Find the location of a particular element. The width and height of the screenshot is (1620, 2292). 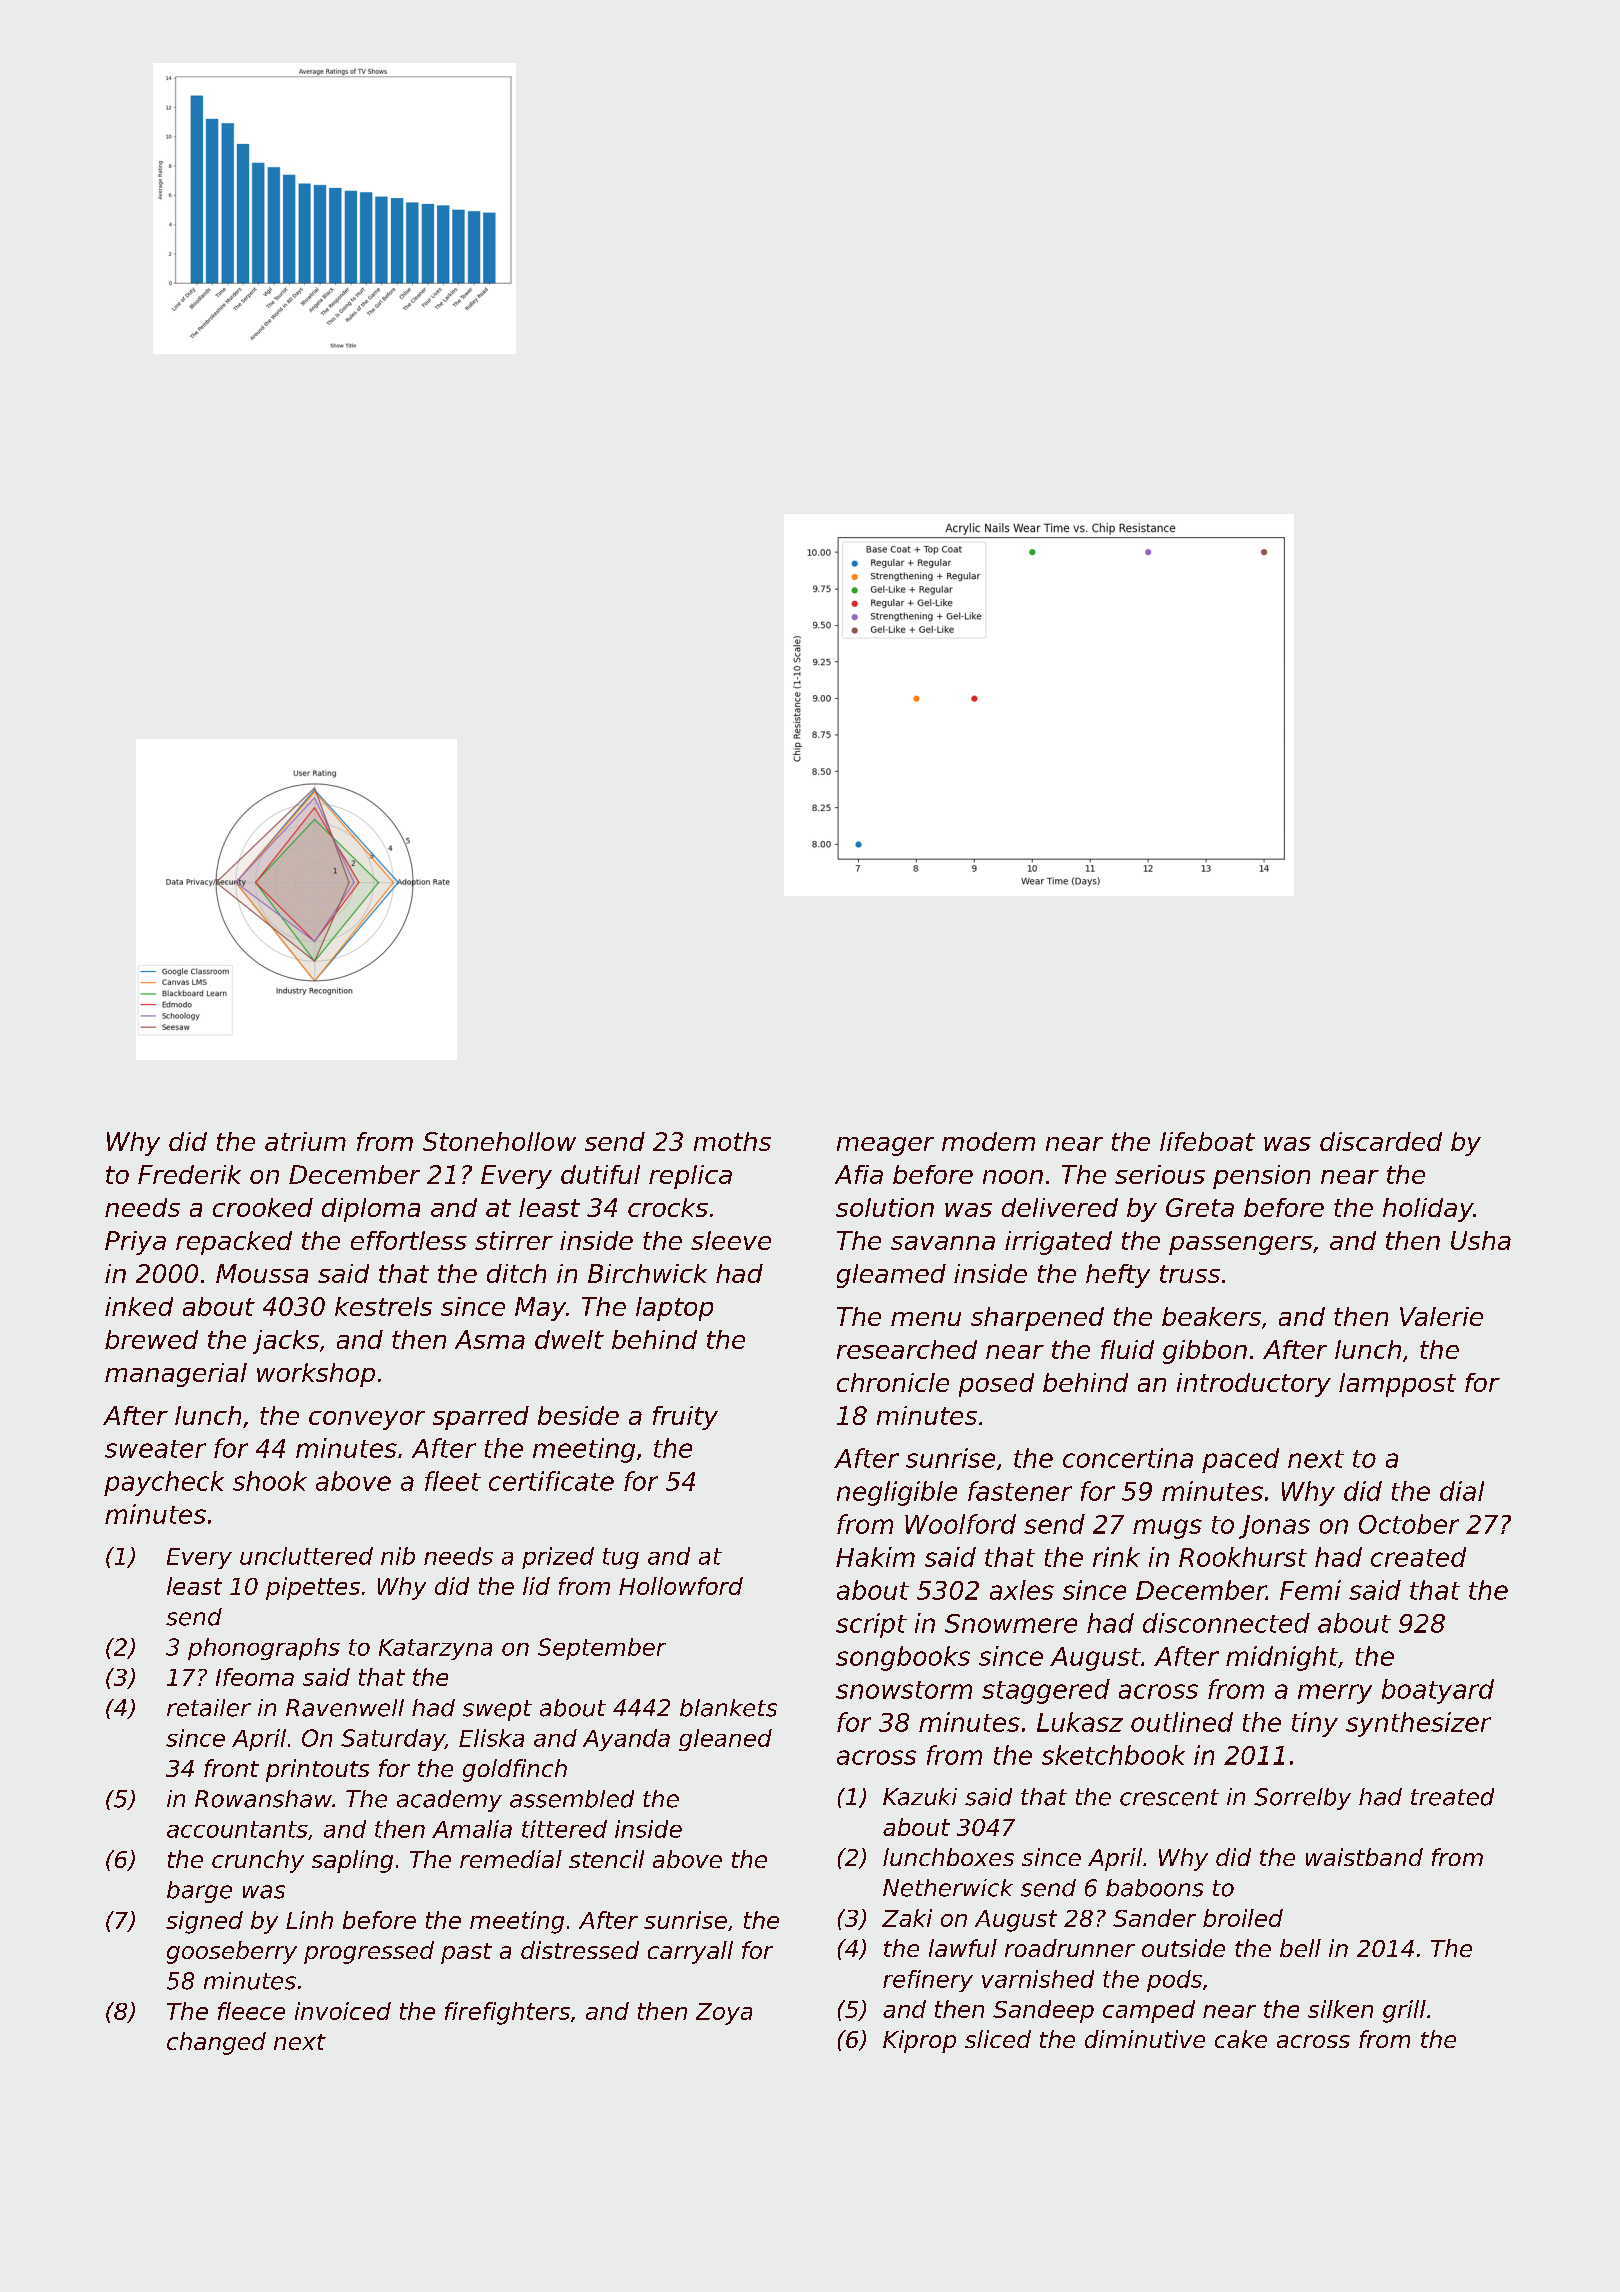

Kiprop is located at coordinates (919, 2041).
